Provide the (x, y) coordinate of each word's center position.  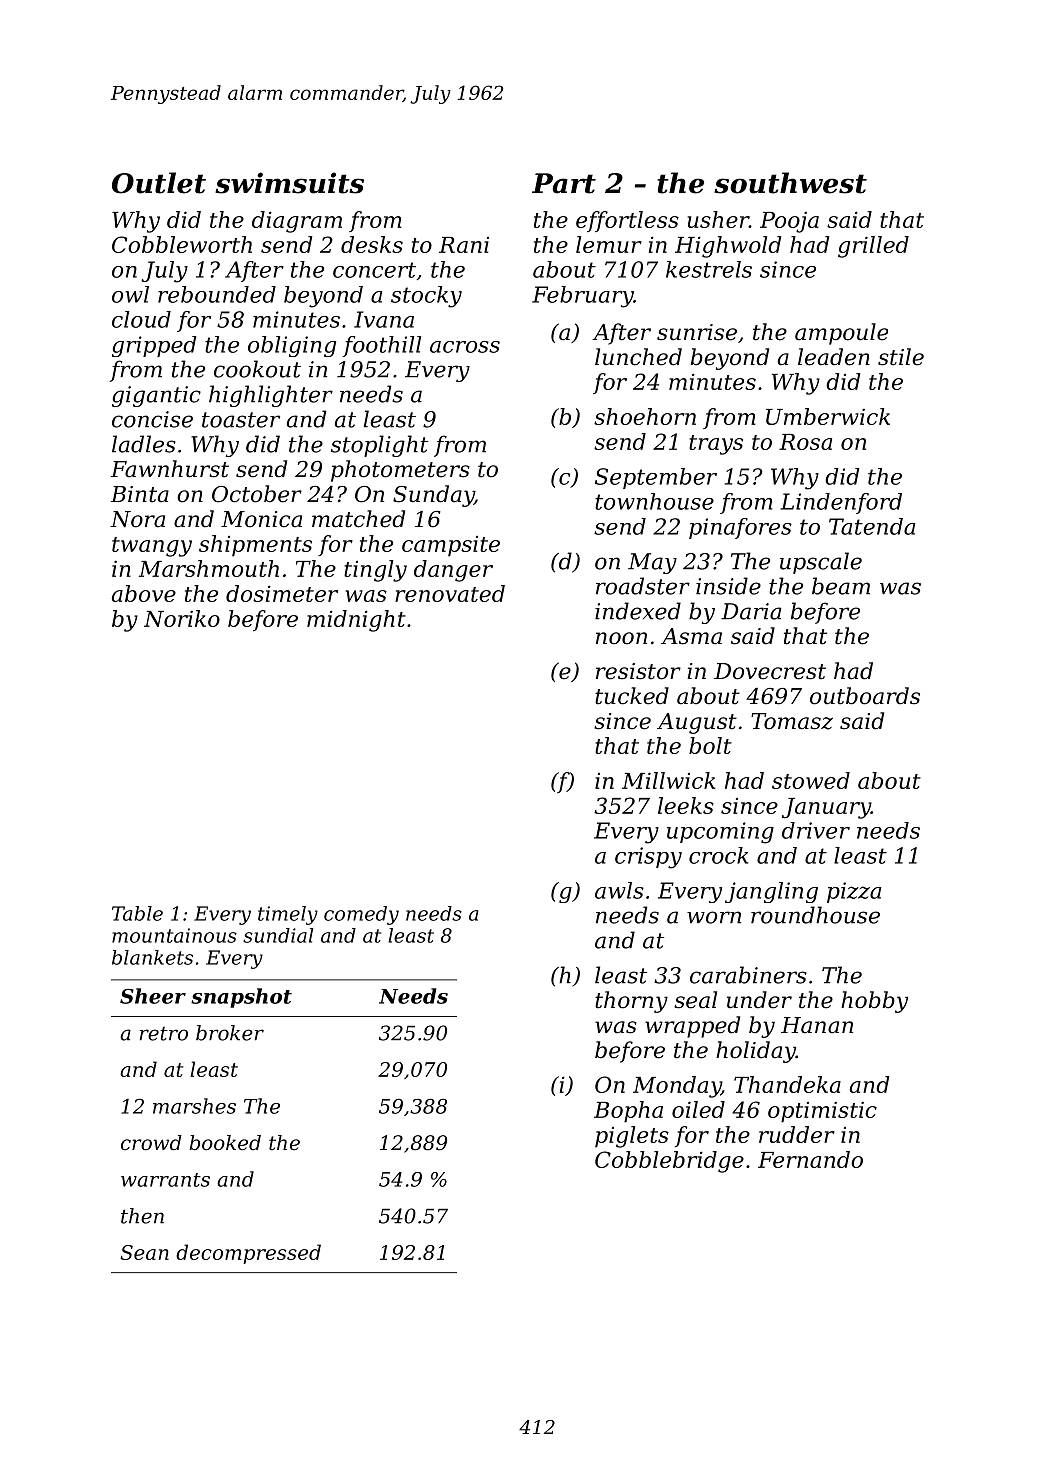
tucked (632, 696)
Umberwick (828, 416)
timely (288, 915)
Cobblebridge (669, 1162)
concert (374, 270)
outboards (865, 696)
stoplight (379, 446)
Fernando (810, 1159)
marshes (194, 1106)
